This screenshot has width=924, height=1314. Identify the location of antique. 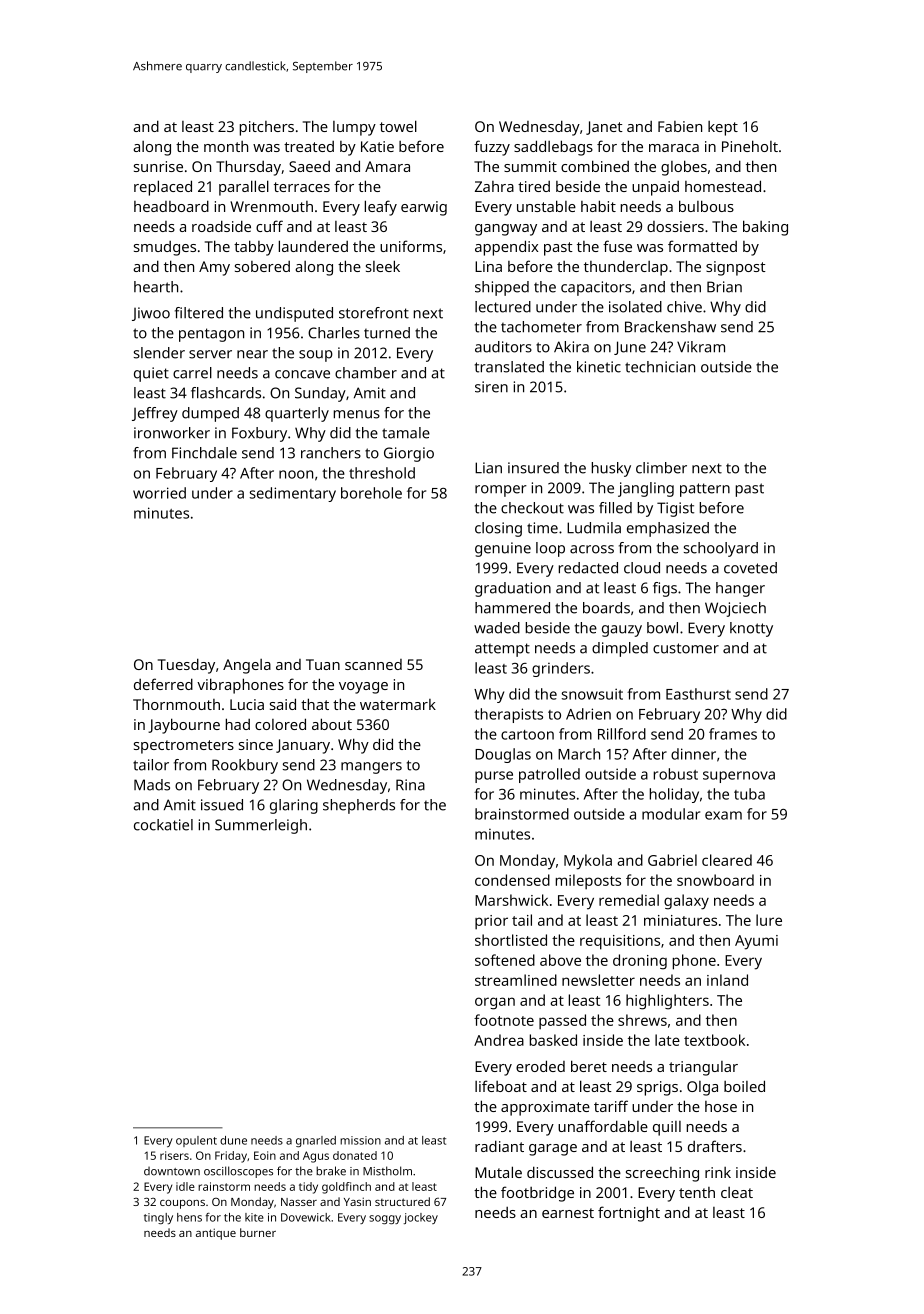
(216, 1234).
